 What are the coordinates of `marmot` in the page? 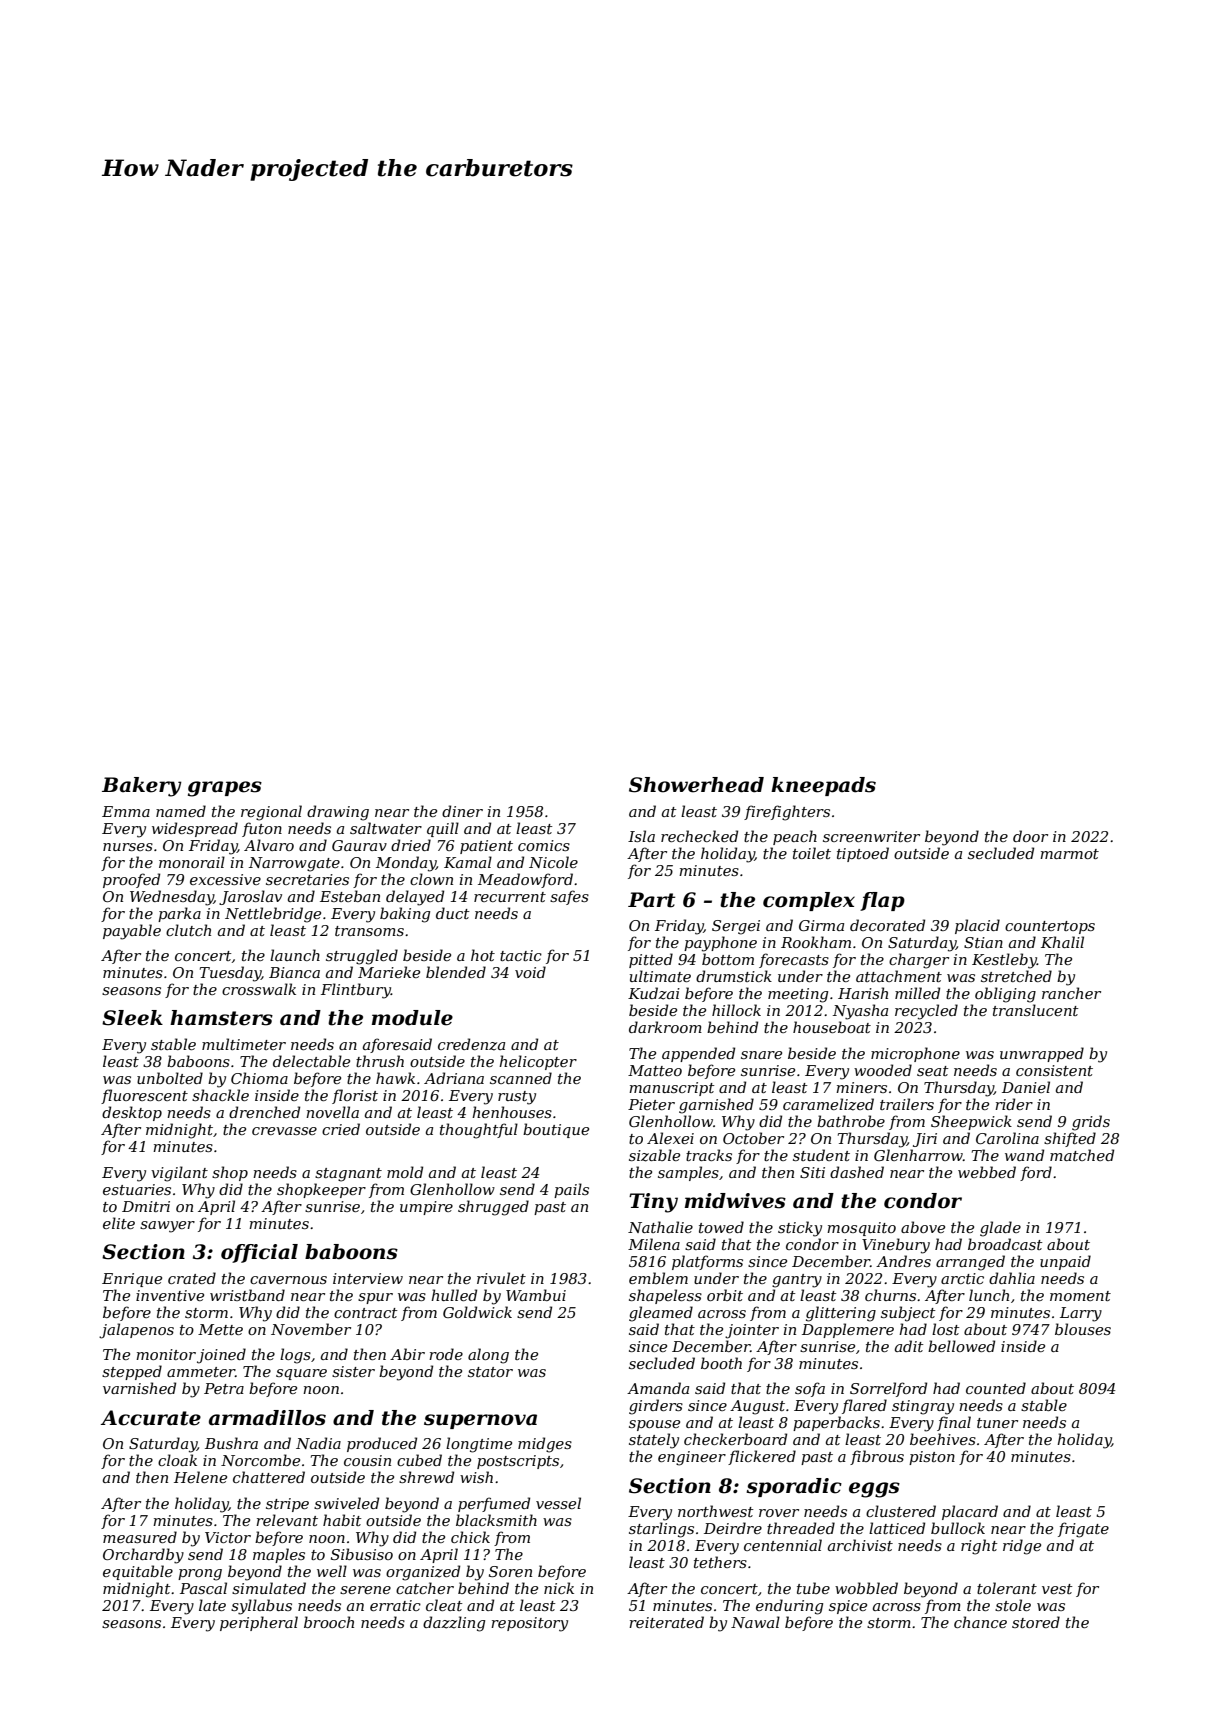 It's located at (1069, 854).
